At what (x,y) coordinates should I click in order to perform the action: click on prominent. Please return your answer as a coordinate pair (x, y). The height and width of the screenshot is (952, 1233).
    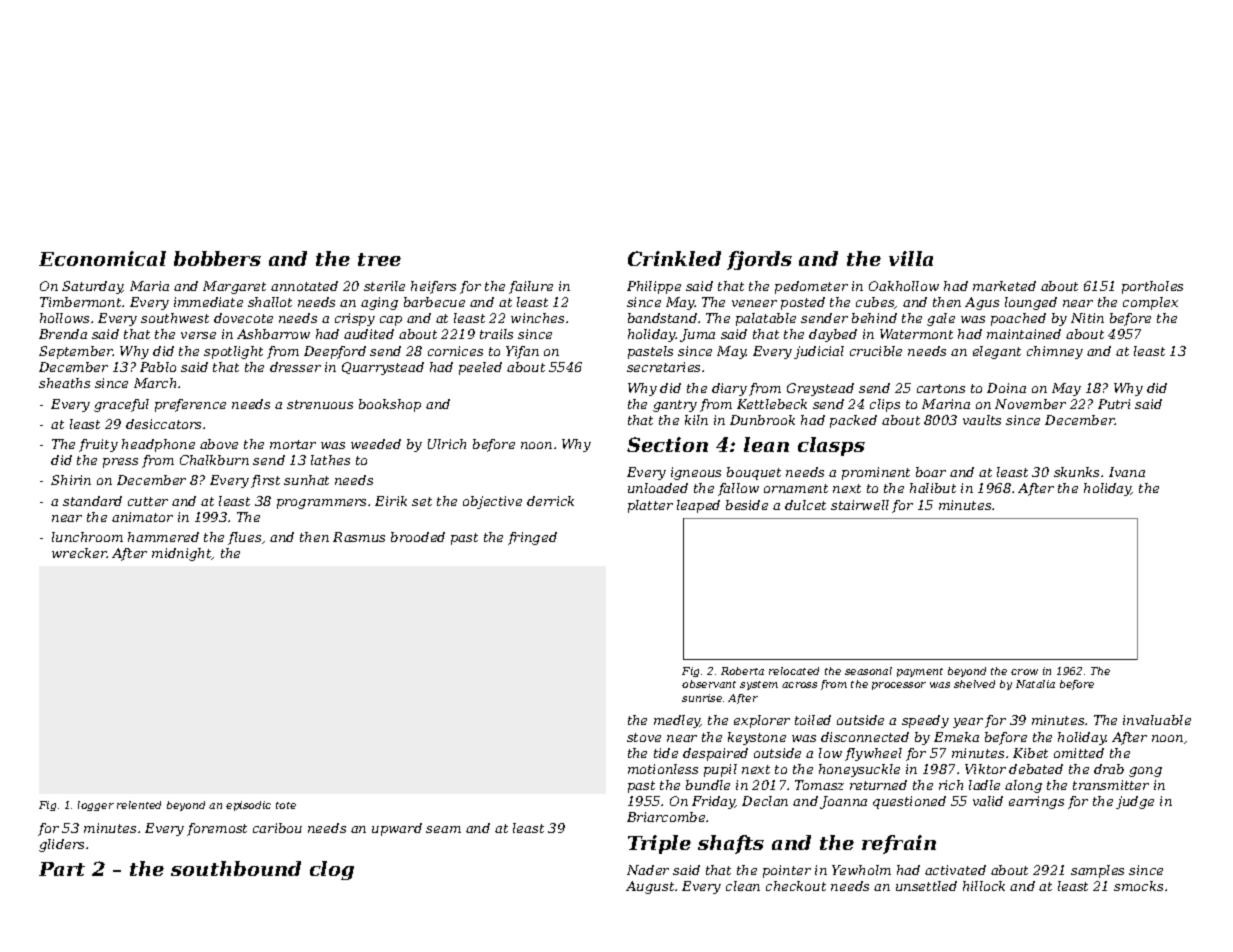
    Looking at the image, I should click on (876, 473).
